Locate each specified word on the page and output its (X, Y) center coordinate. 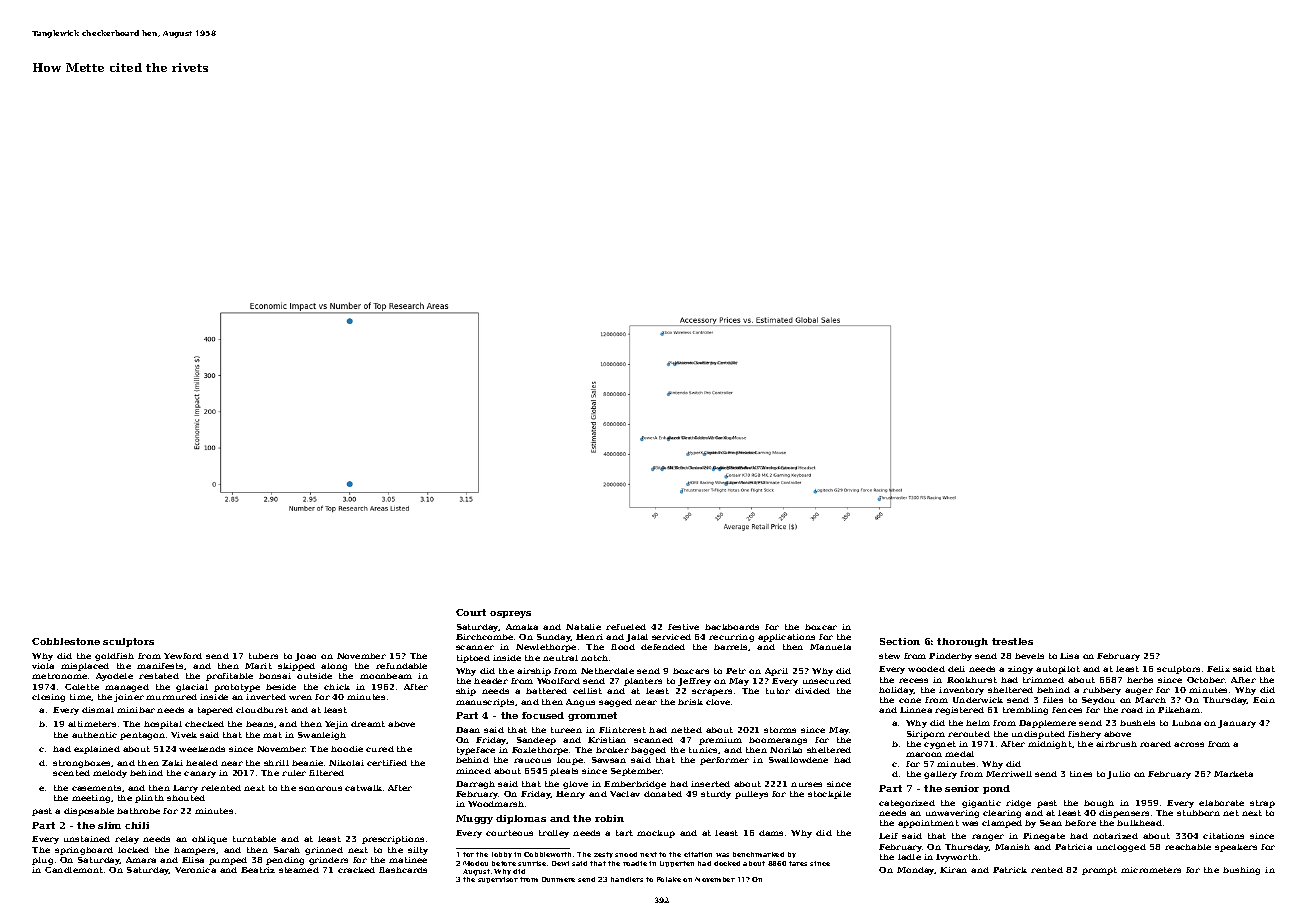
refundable (401, 666)
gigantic (981, 804)
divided (812, 691)
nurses (806, 784)
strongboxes (81, 764)
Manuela (830, 647)
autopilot (1058, 670)
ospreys (510, 614)
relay (127, 840)
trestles (1012, 641)
